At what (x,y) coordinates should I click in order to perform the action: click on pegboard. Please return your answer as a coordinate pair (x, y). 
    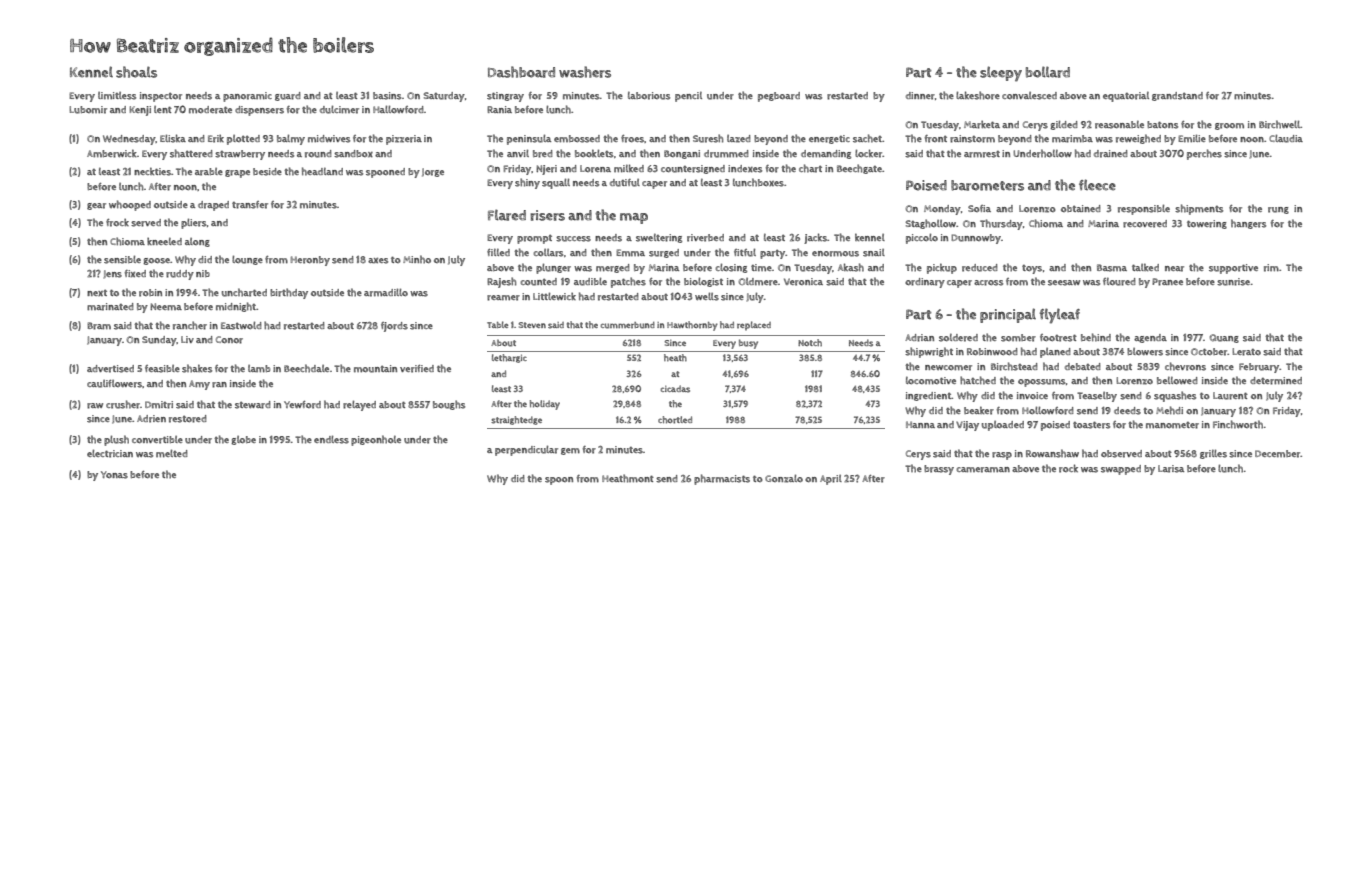
    Looking at the image, I should click on (779, 97).
